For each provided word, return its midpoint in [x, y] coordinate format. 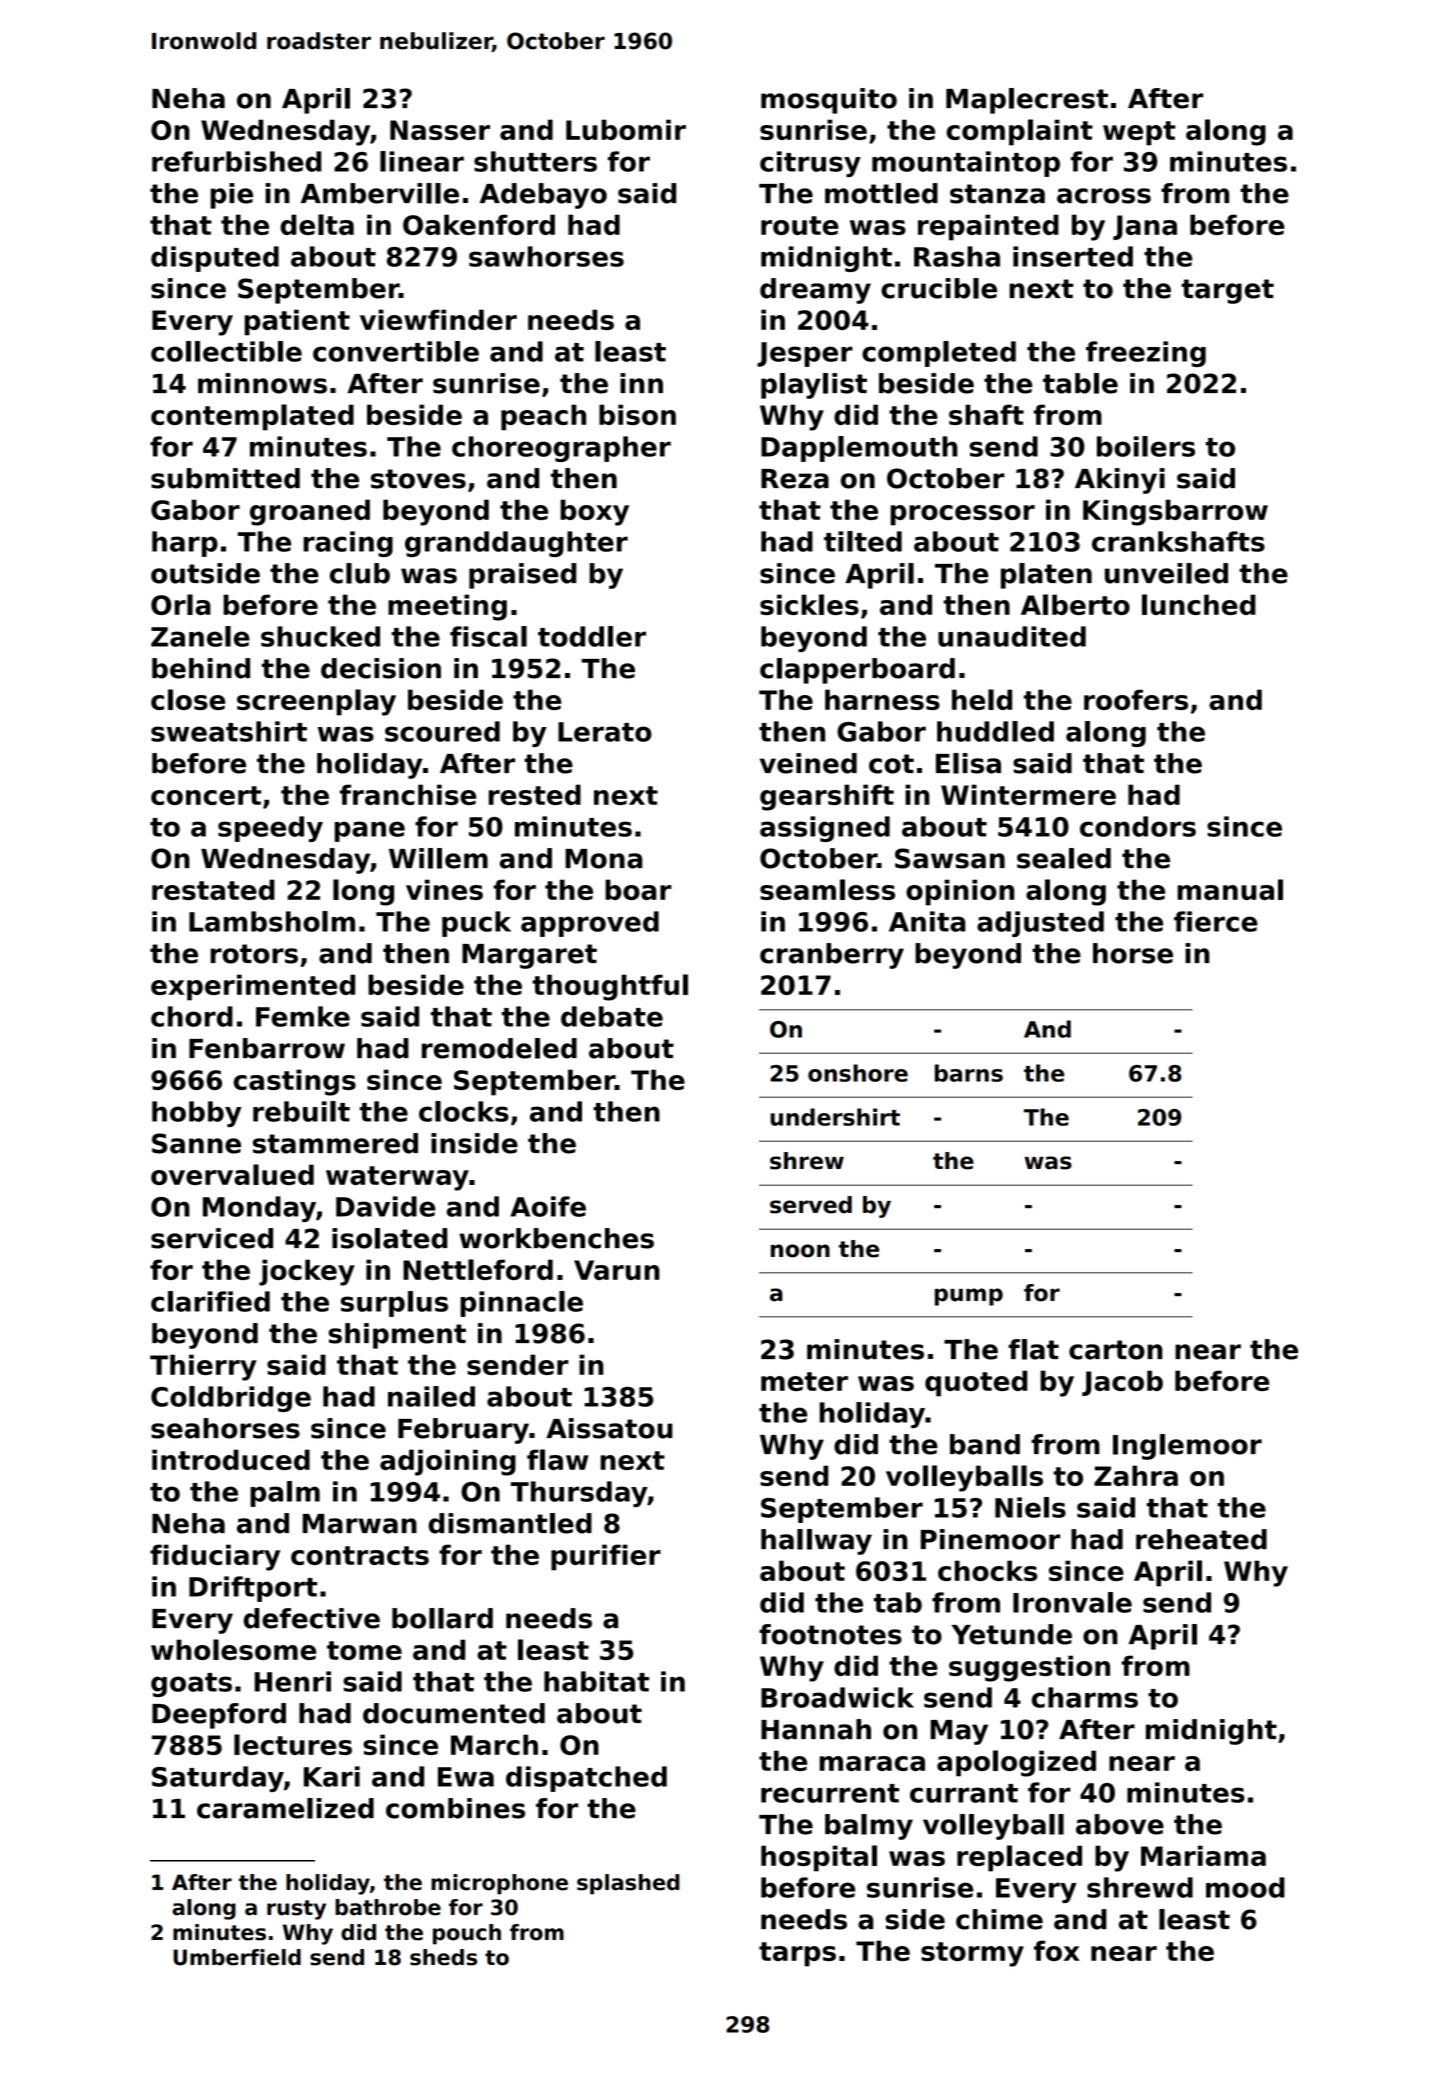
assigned [825, 829]
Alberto [1075, 604]
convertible [396, 351]
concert [206, 795]
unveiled [1166, 573]
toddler [592, 636]
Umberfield [237, 1957]
